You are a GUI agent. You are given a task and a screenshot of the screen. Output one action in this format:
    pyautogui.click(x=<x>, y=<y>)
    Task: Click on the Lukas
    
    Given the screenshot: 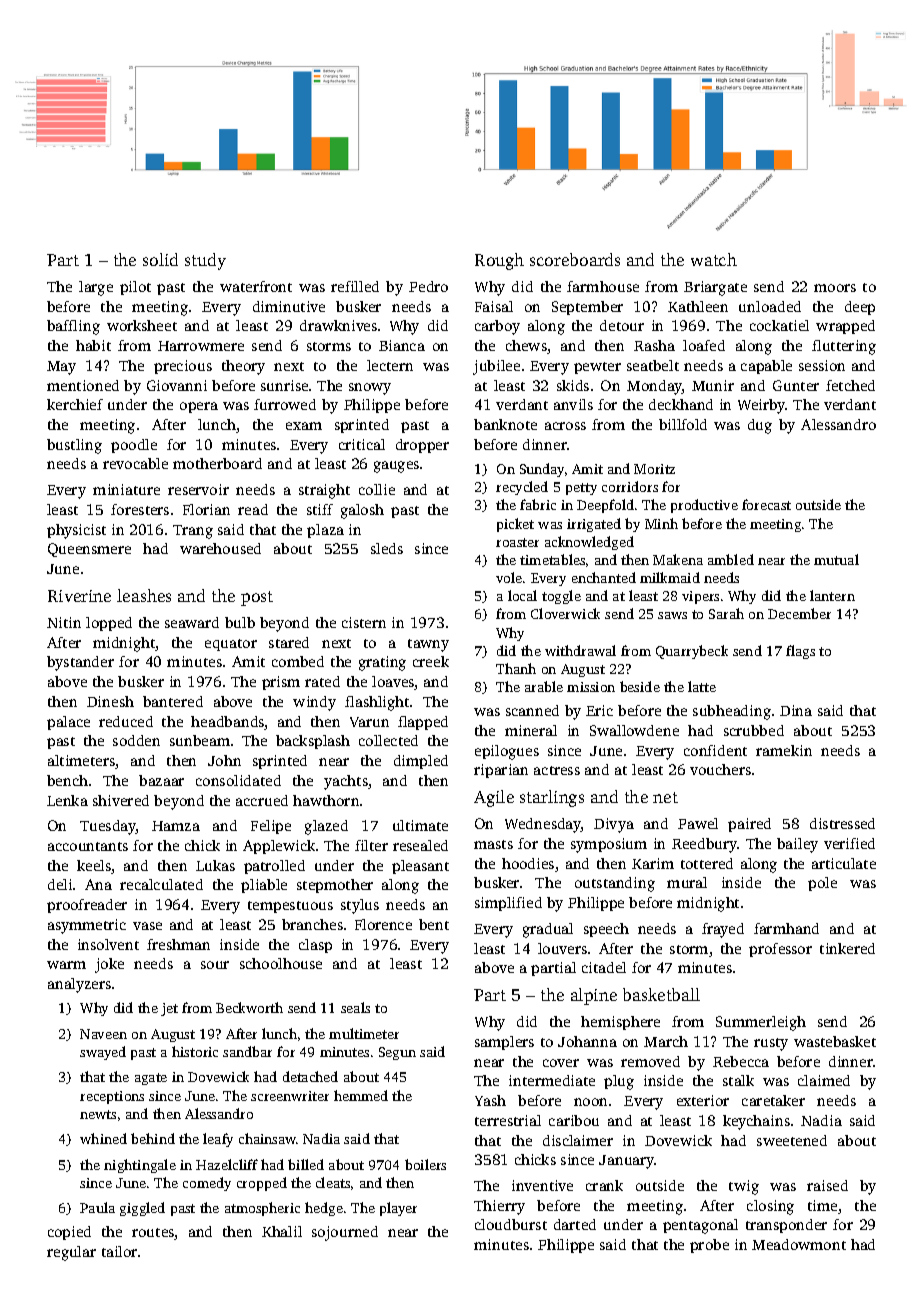 What is the action you would take?
    pyautogui.click(x=215, y=865)
